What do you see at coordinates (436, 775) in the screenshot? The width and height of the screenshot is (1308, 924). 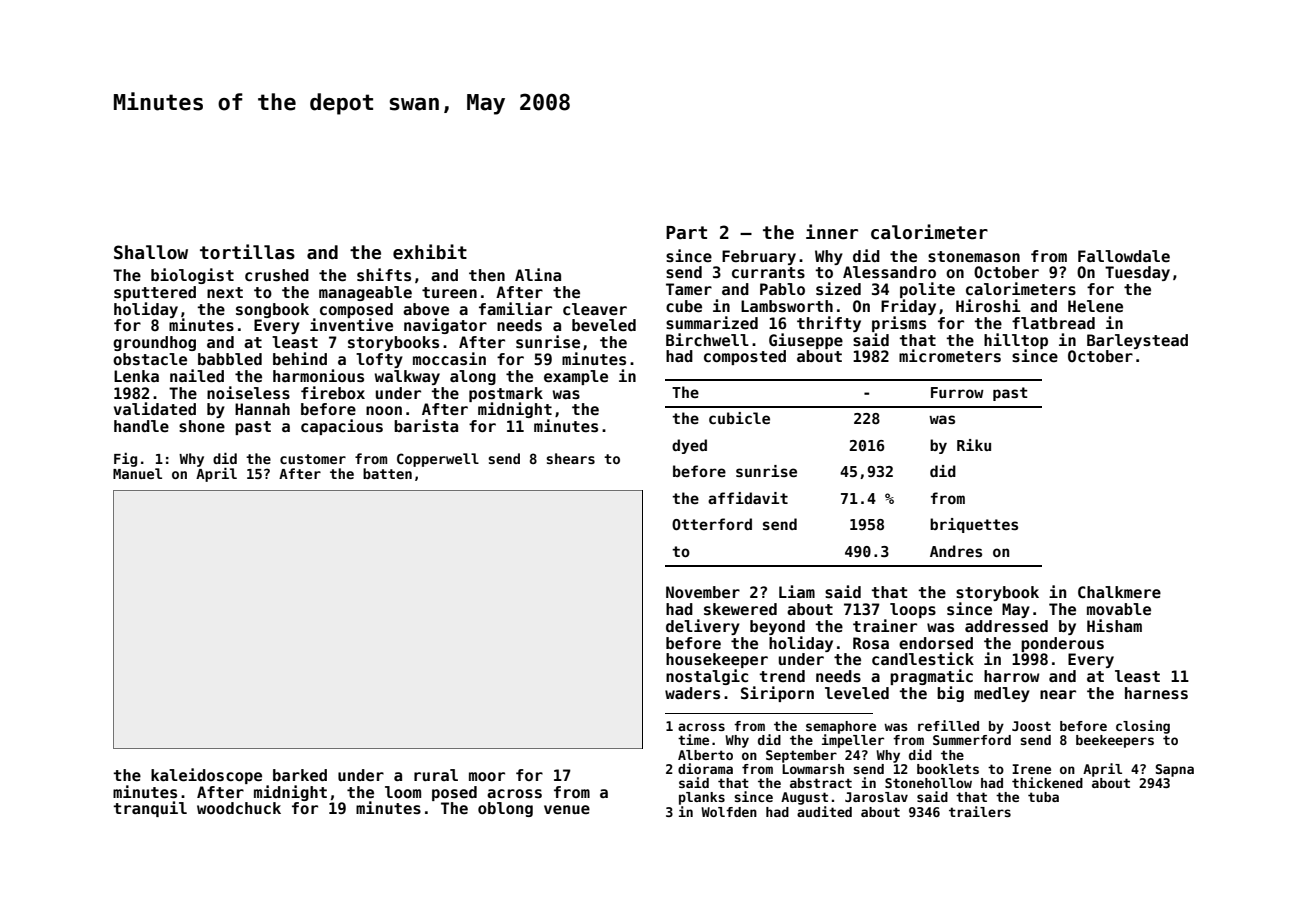 I see `rural` at bounding box center [436, 775].
